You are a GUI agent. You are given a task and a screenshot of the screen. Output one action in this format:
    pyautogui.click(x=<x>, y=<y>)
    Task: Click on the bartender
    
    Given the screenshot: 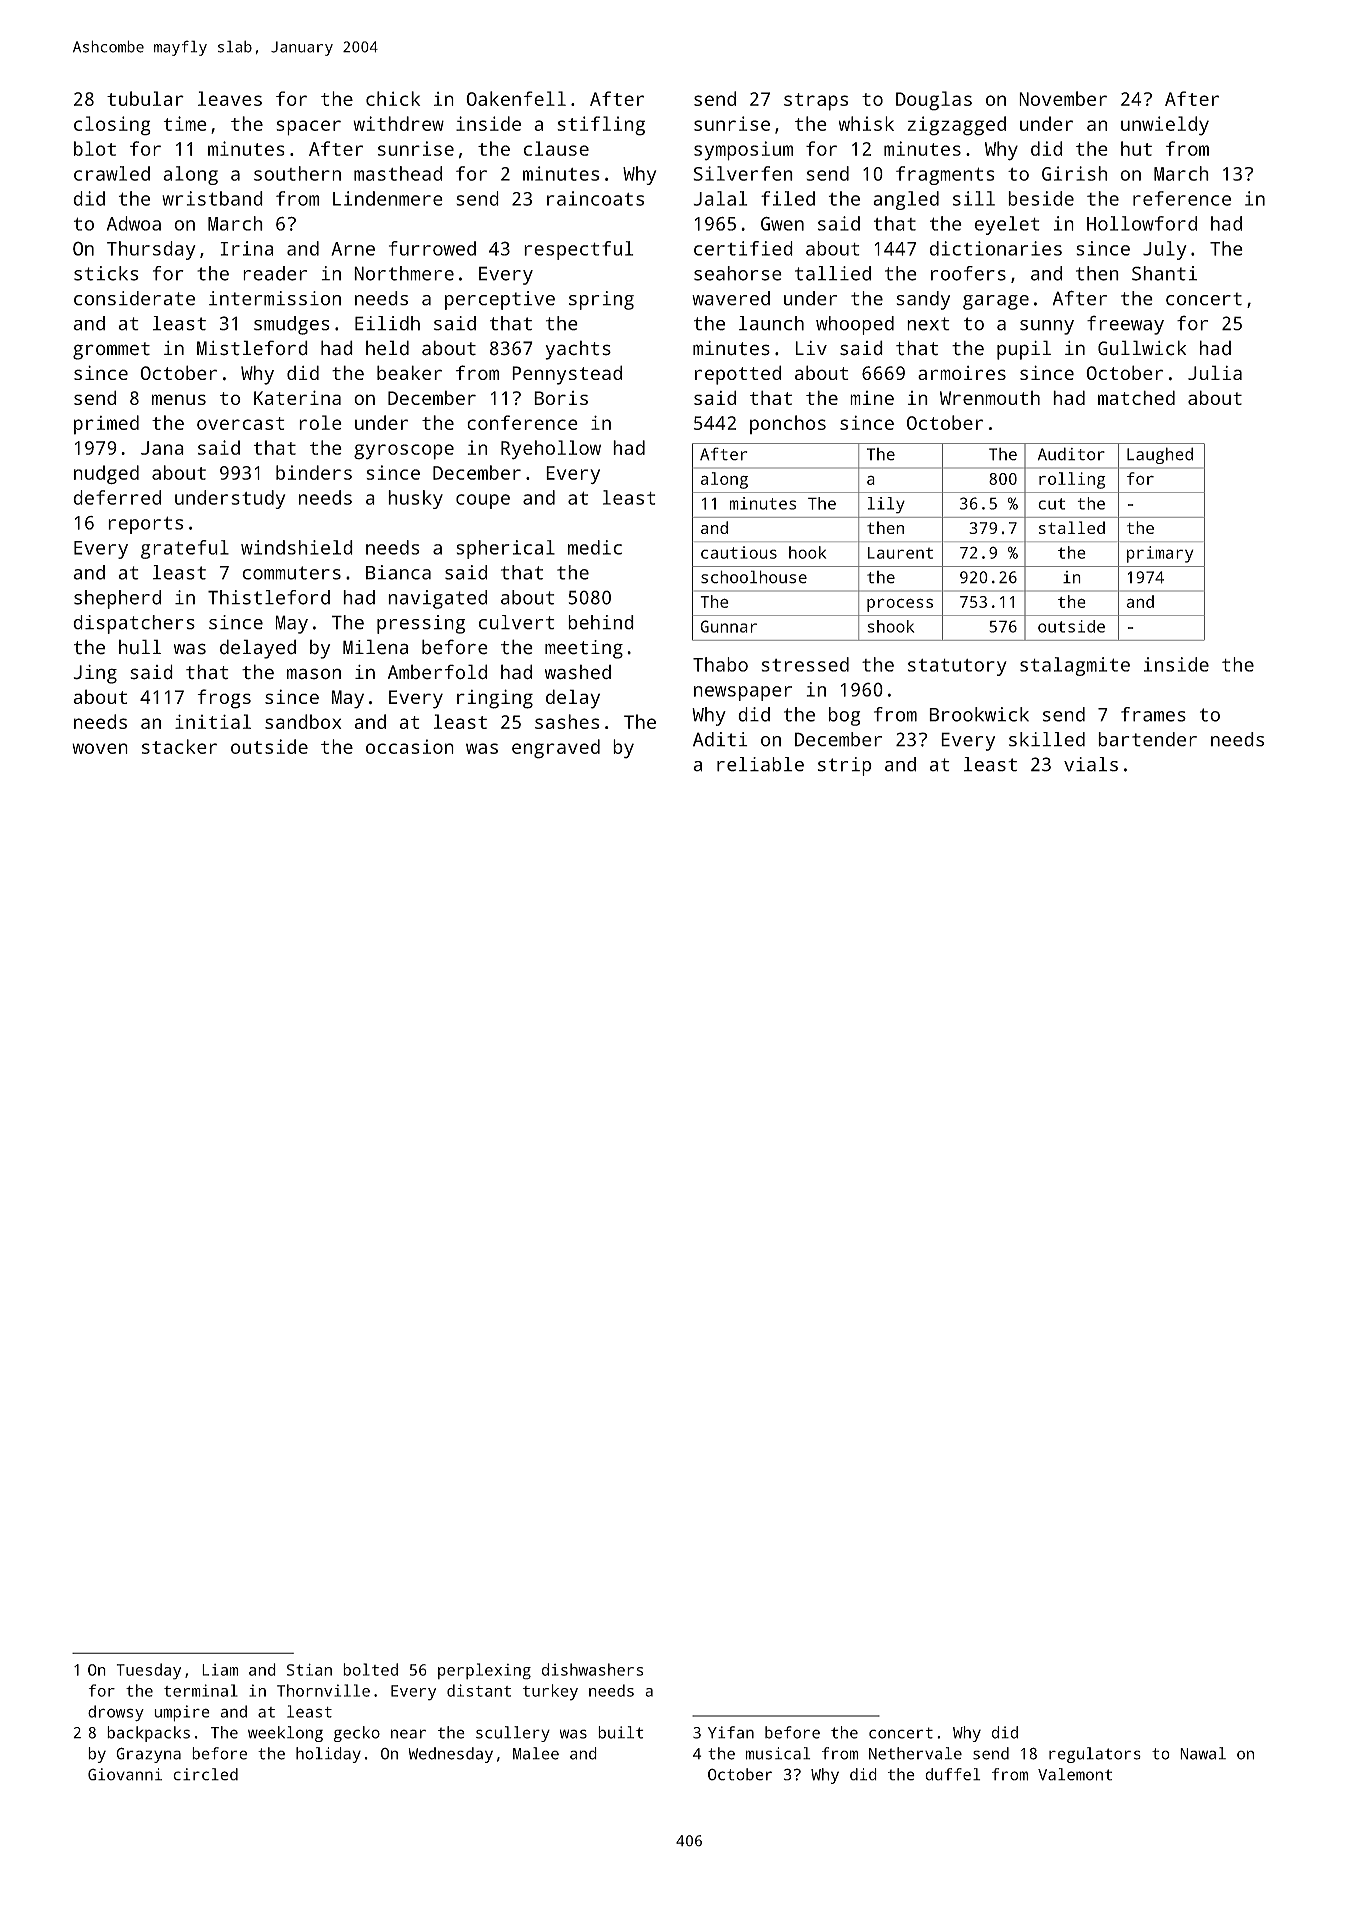 What is the action you would take?
    pyautogui.click(x=1147, y=739)
